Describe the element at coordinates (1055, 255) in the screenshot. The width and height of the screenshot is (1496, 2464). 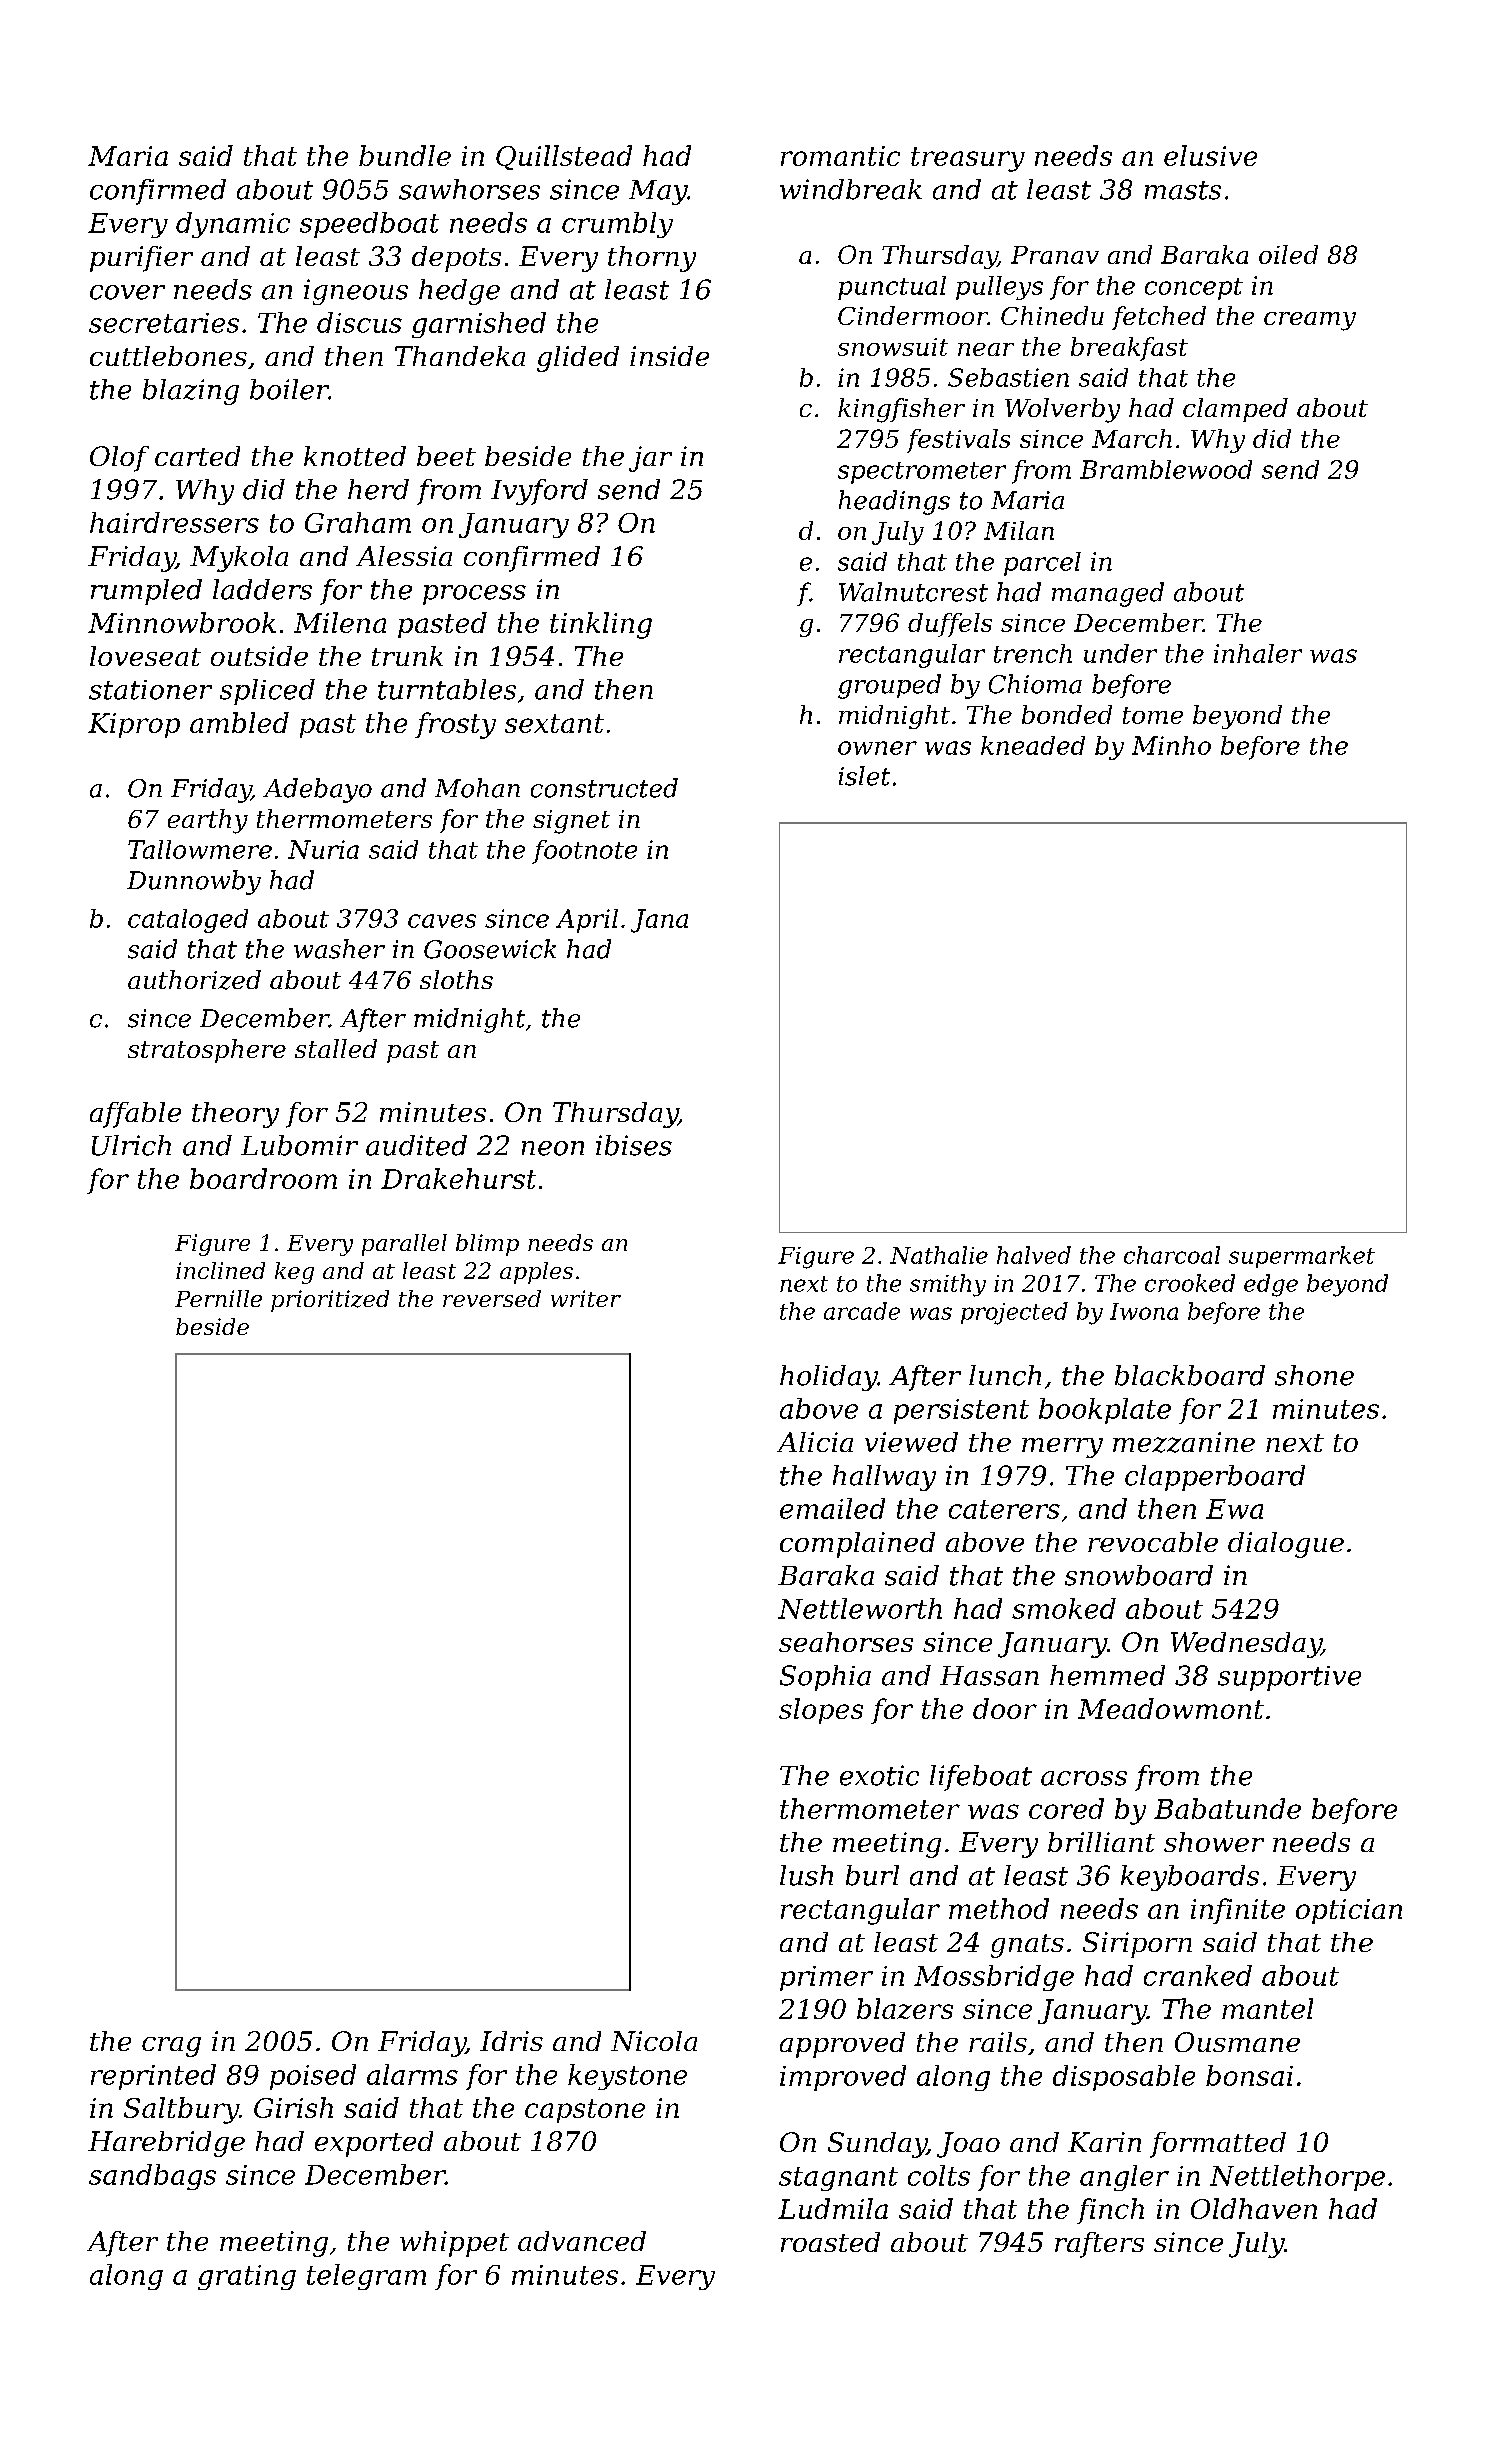
I see `Pranav` at that location.
